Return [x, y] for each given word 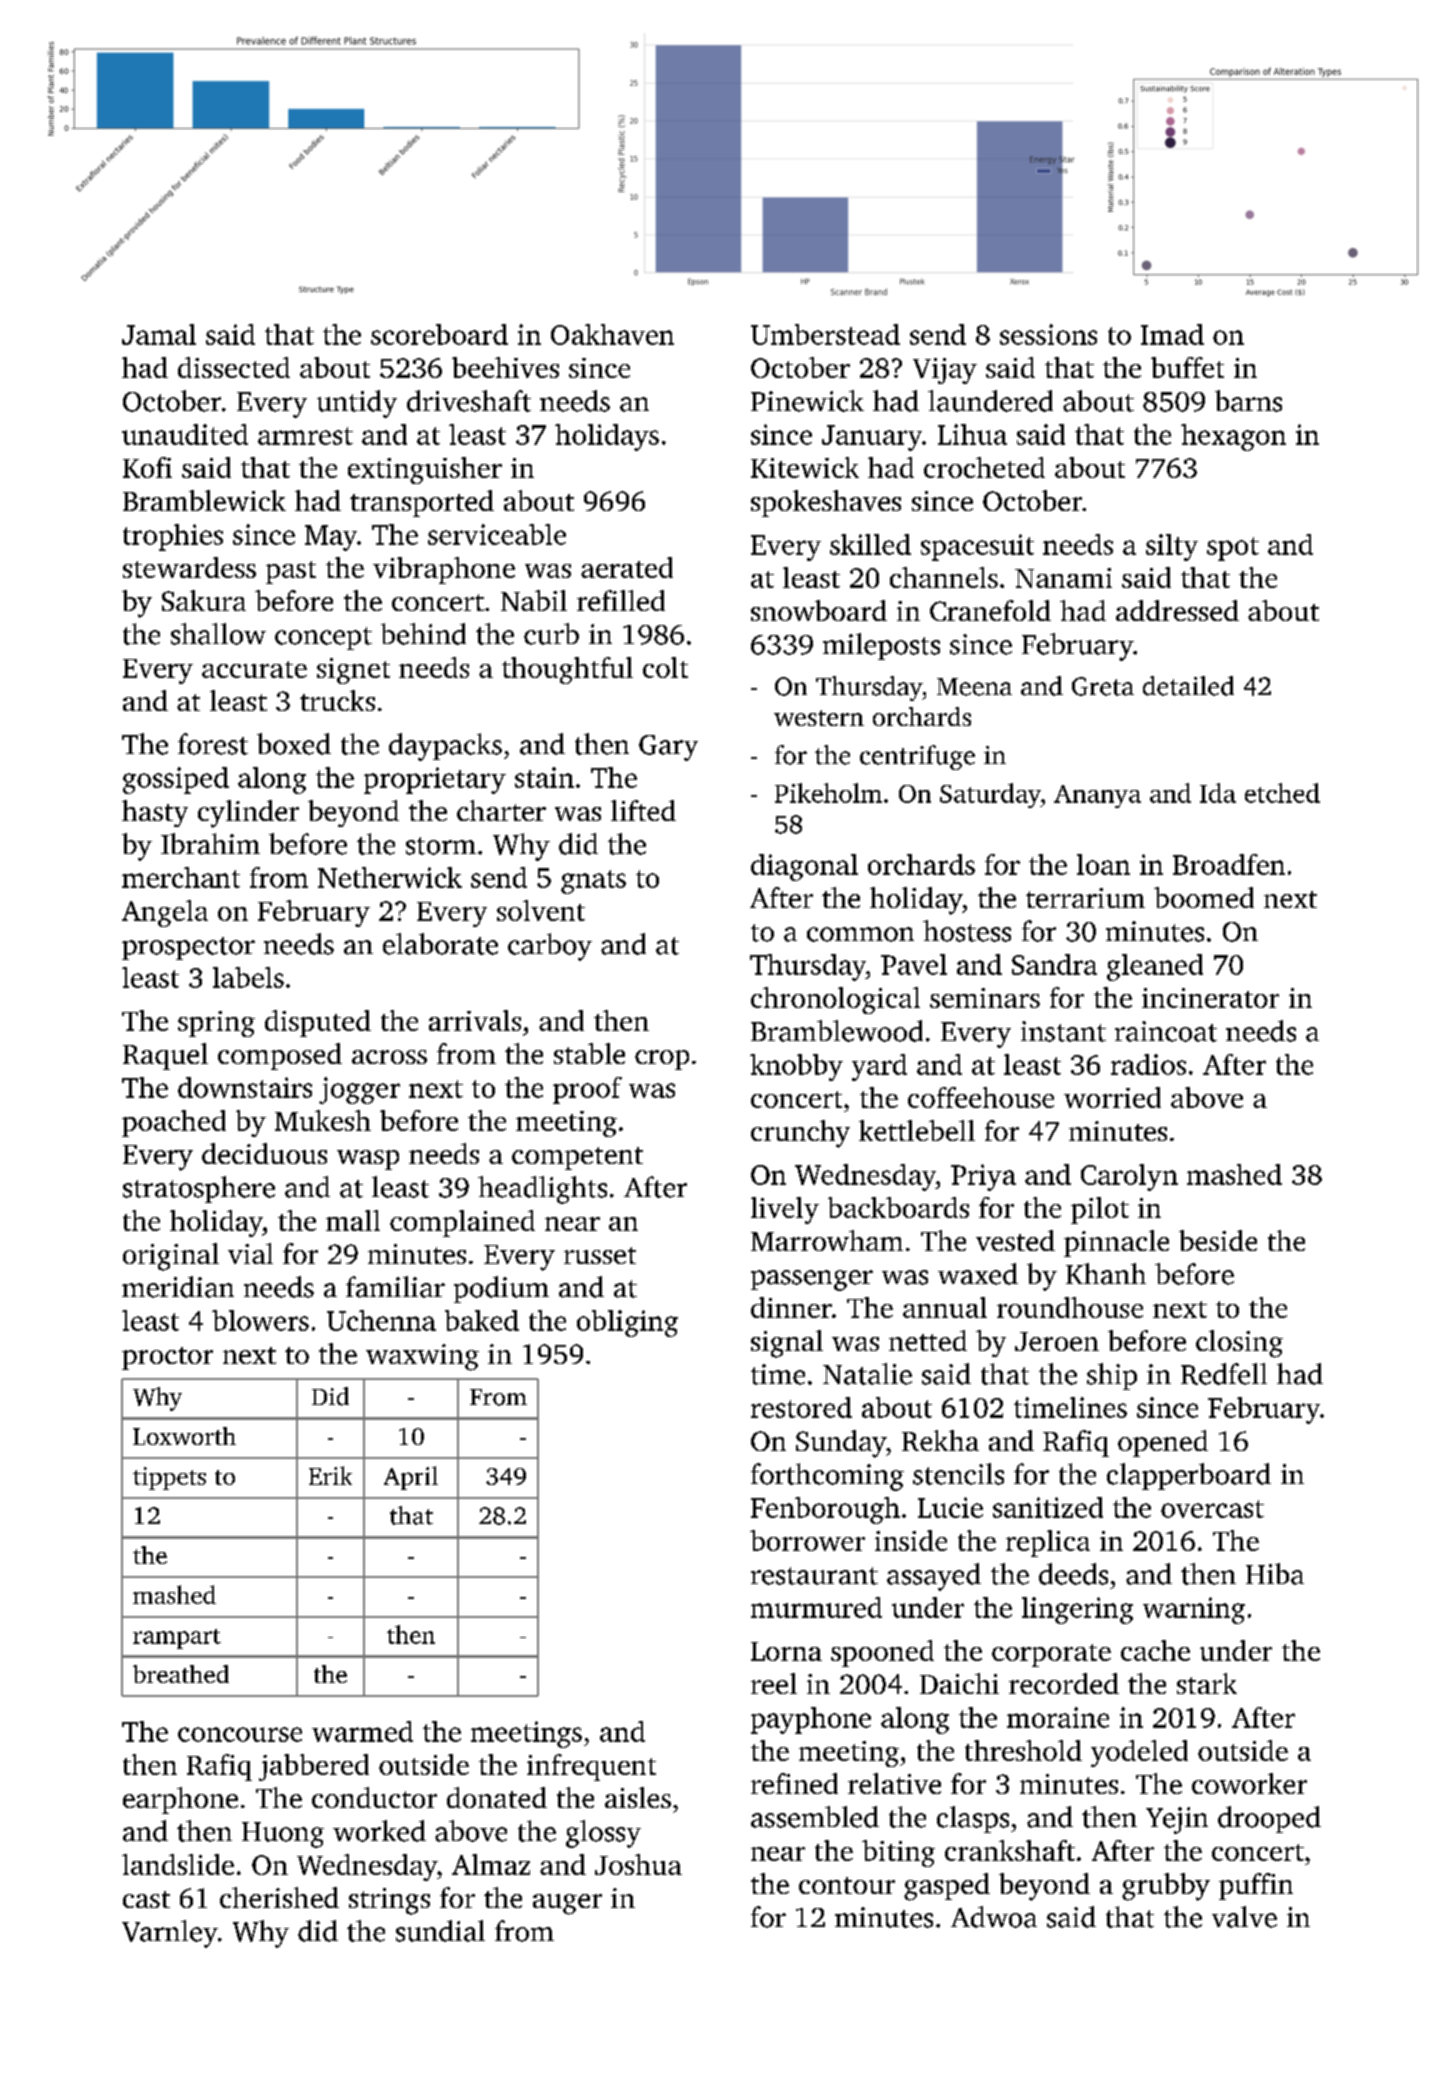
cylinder [248, 814]
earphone [180, 1800]
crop [662, 1060]
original [171, 1257]
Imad [1172, 334]
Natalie [867, 1374]
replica [1048, 1543]
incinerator [1210, 998]
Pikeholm [828, 793]
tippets [169, 1478]
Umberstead [825, 334]
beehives [505, 367]
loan [1103, 864]
